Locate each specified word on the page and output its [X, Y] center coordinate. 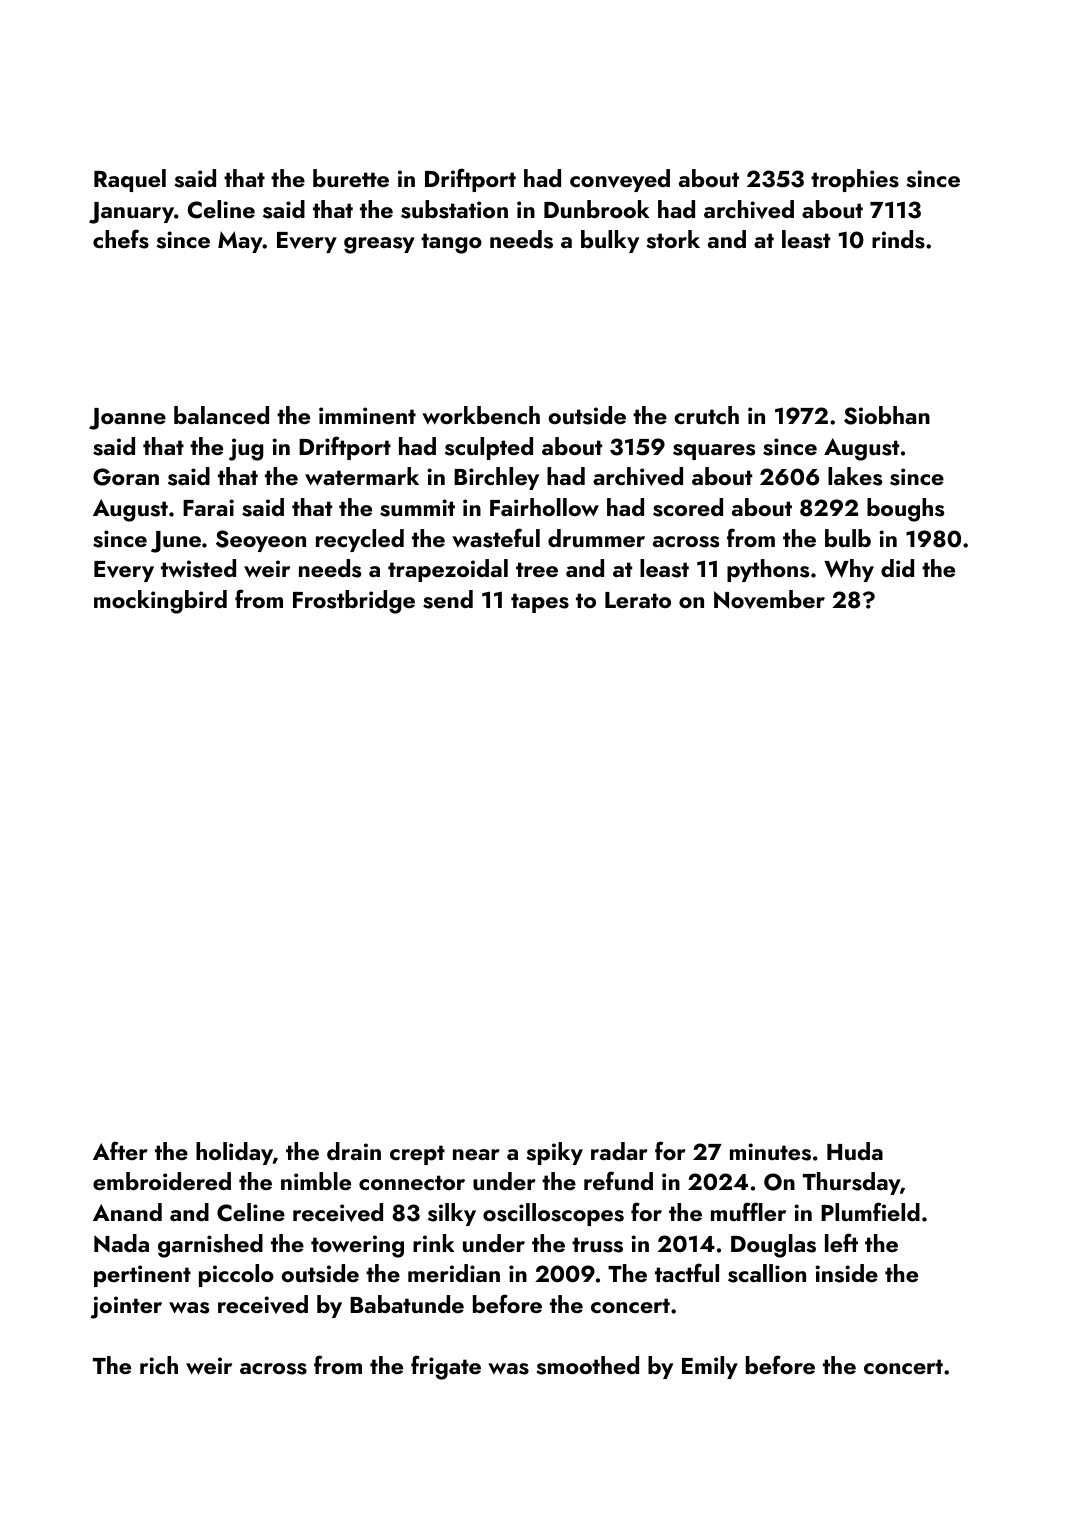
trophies [855, 180]
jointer [126, 1307]
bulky [610, 241]
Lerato [638, 600]
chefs [121, 239]
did [897, 568]
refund [618, 1180]
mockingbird [160, 602]
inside [846, 1273]
